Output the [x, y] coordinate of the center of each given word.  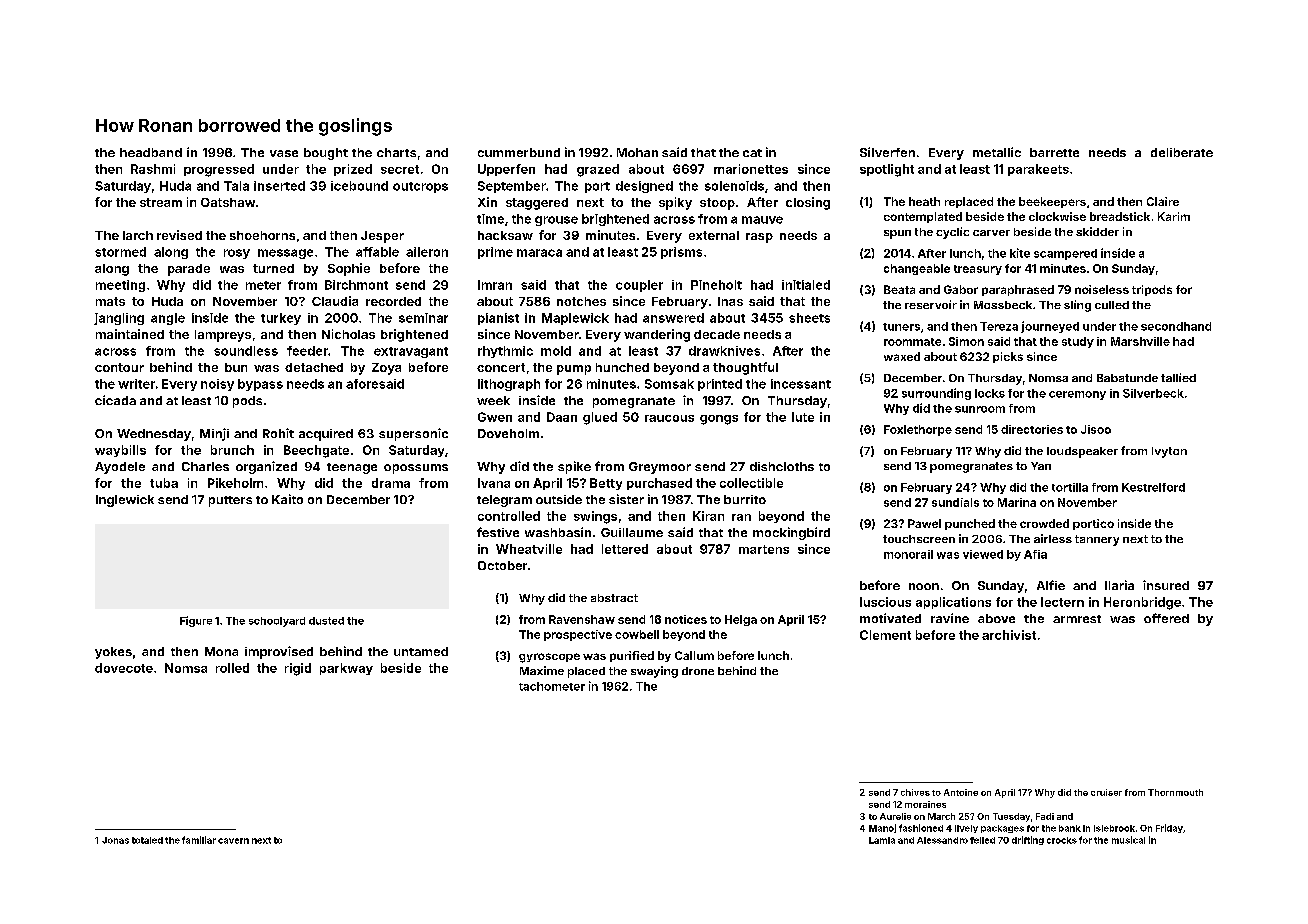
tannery [1097, 540]
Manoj [882, 828]
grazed [598, 170]
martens [764, 549]
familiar [199, 840]
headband [151, 152]
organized [266, 467]
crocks [1062, 840]
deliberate [1182, 152]
